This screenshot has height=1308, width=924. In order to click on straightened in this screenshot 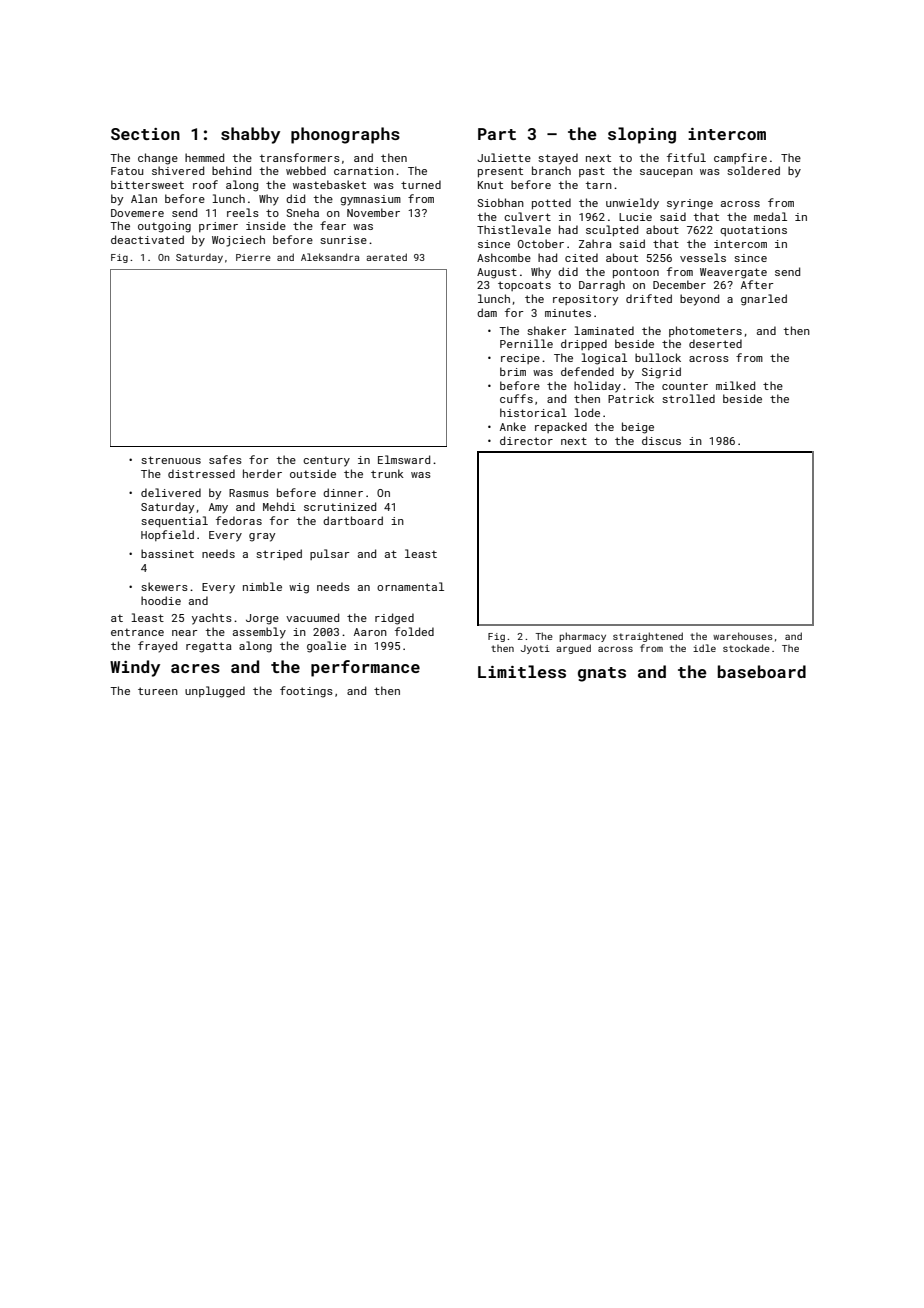, I will do `click(648, 637)`.
